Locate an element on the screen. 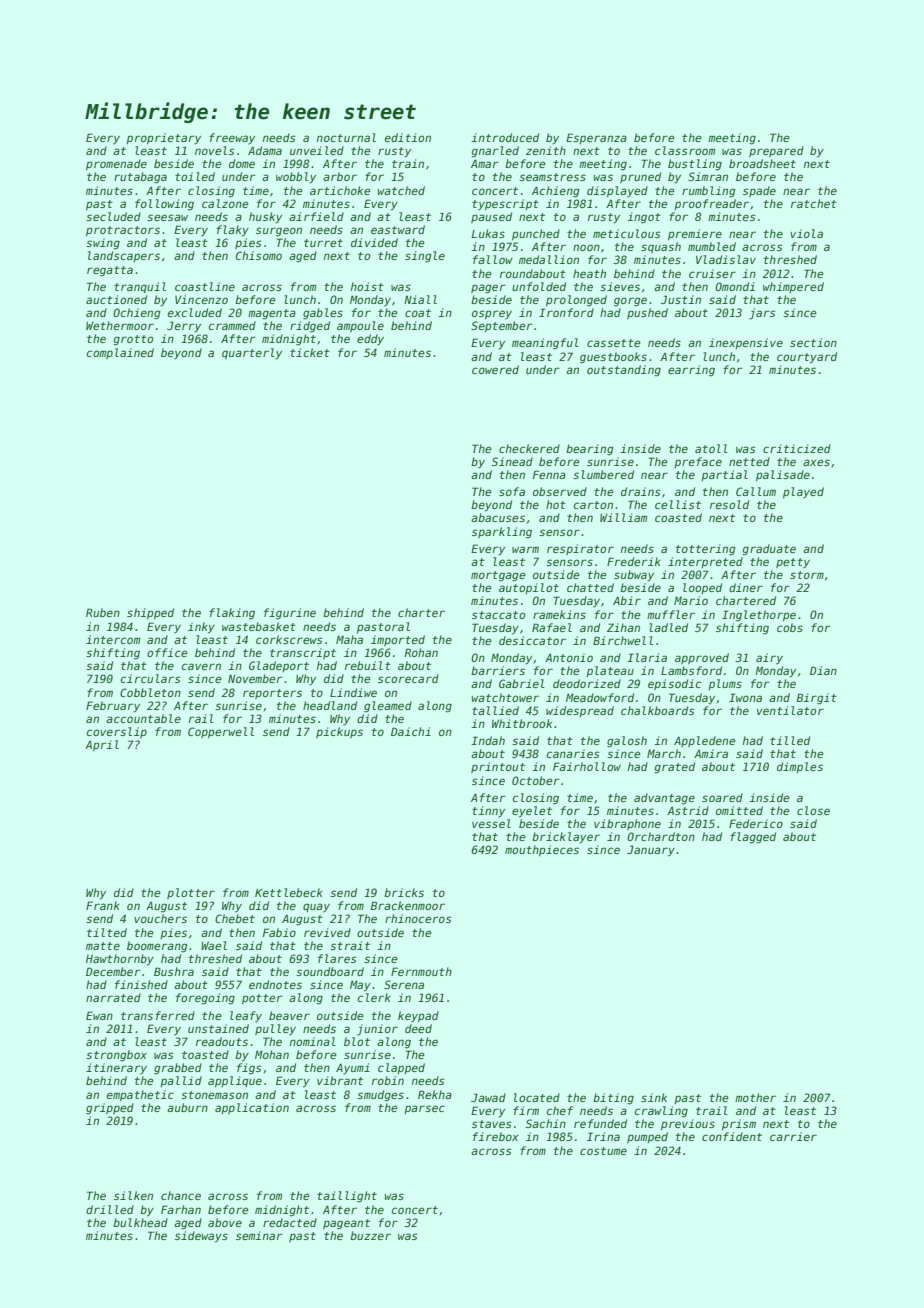 Image resolution: width=924 pixels, height=1308 pixels. potter is located at coordinates (262, 999).
